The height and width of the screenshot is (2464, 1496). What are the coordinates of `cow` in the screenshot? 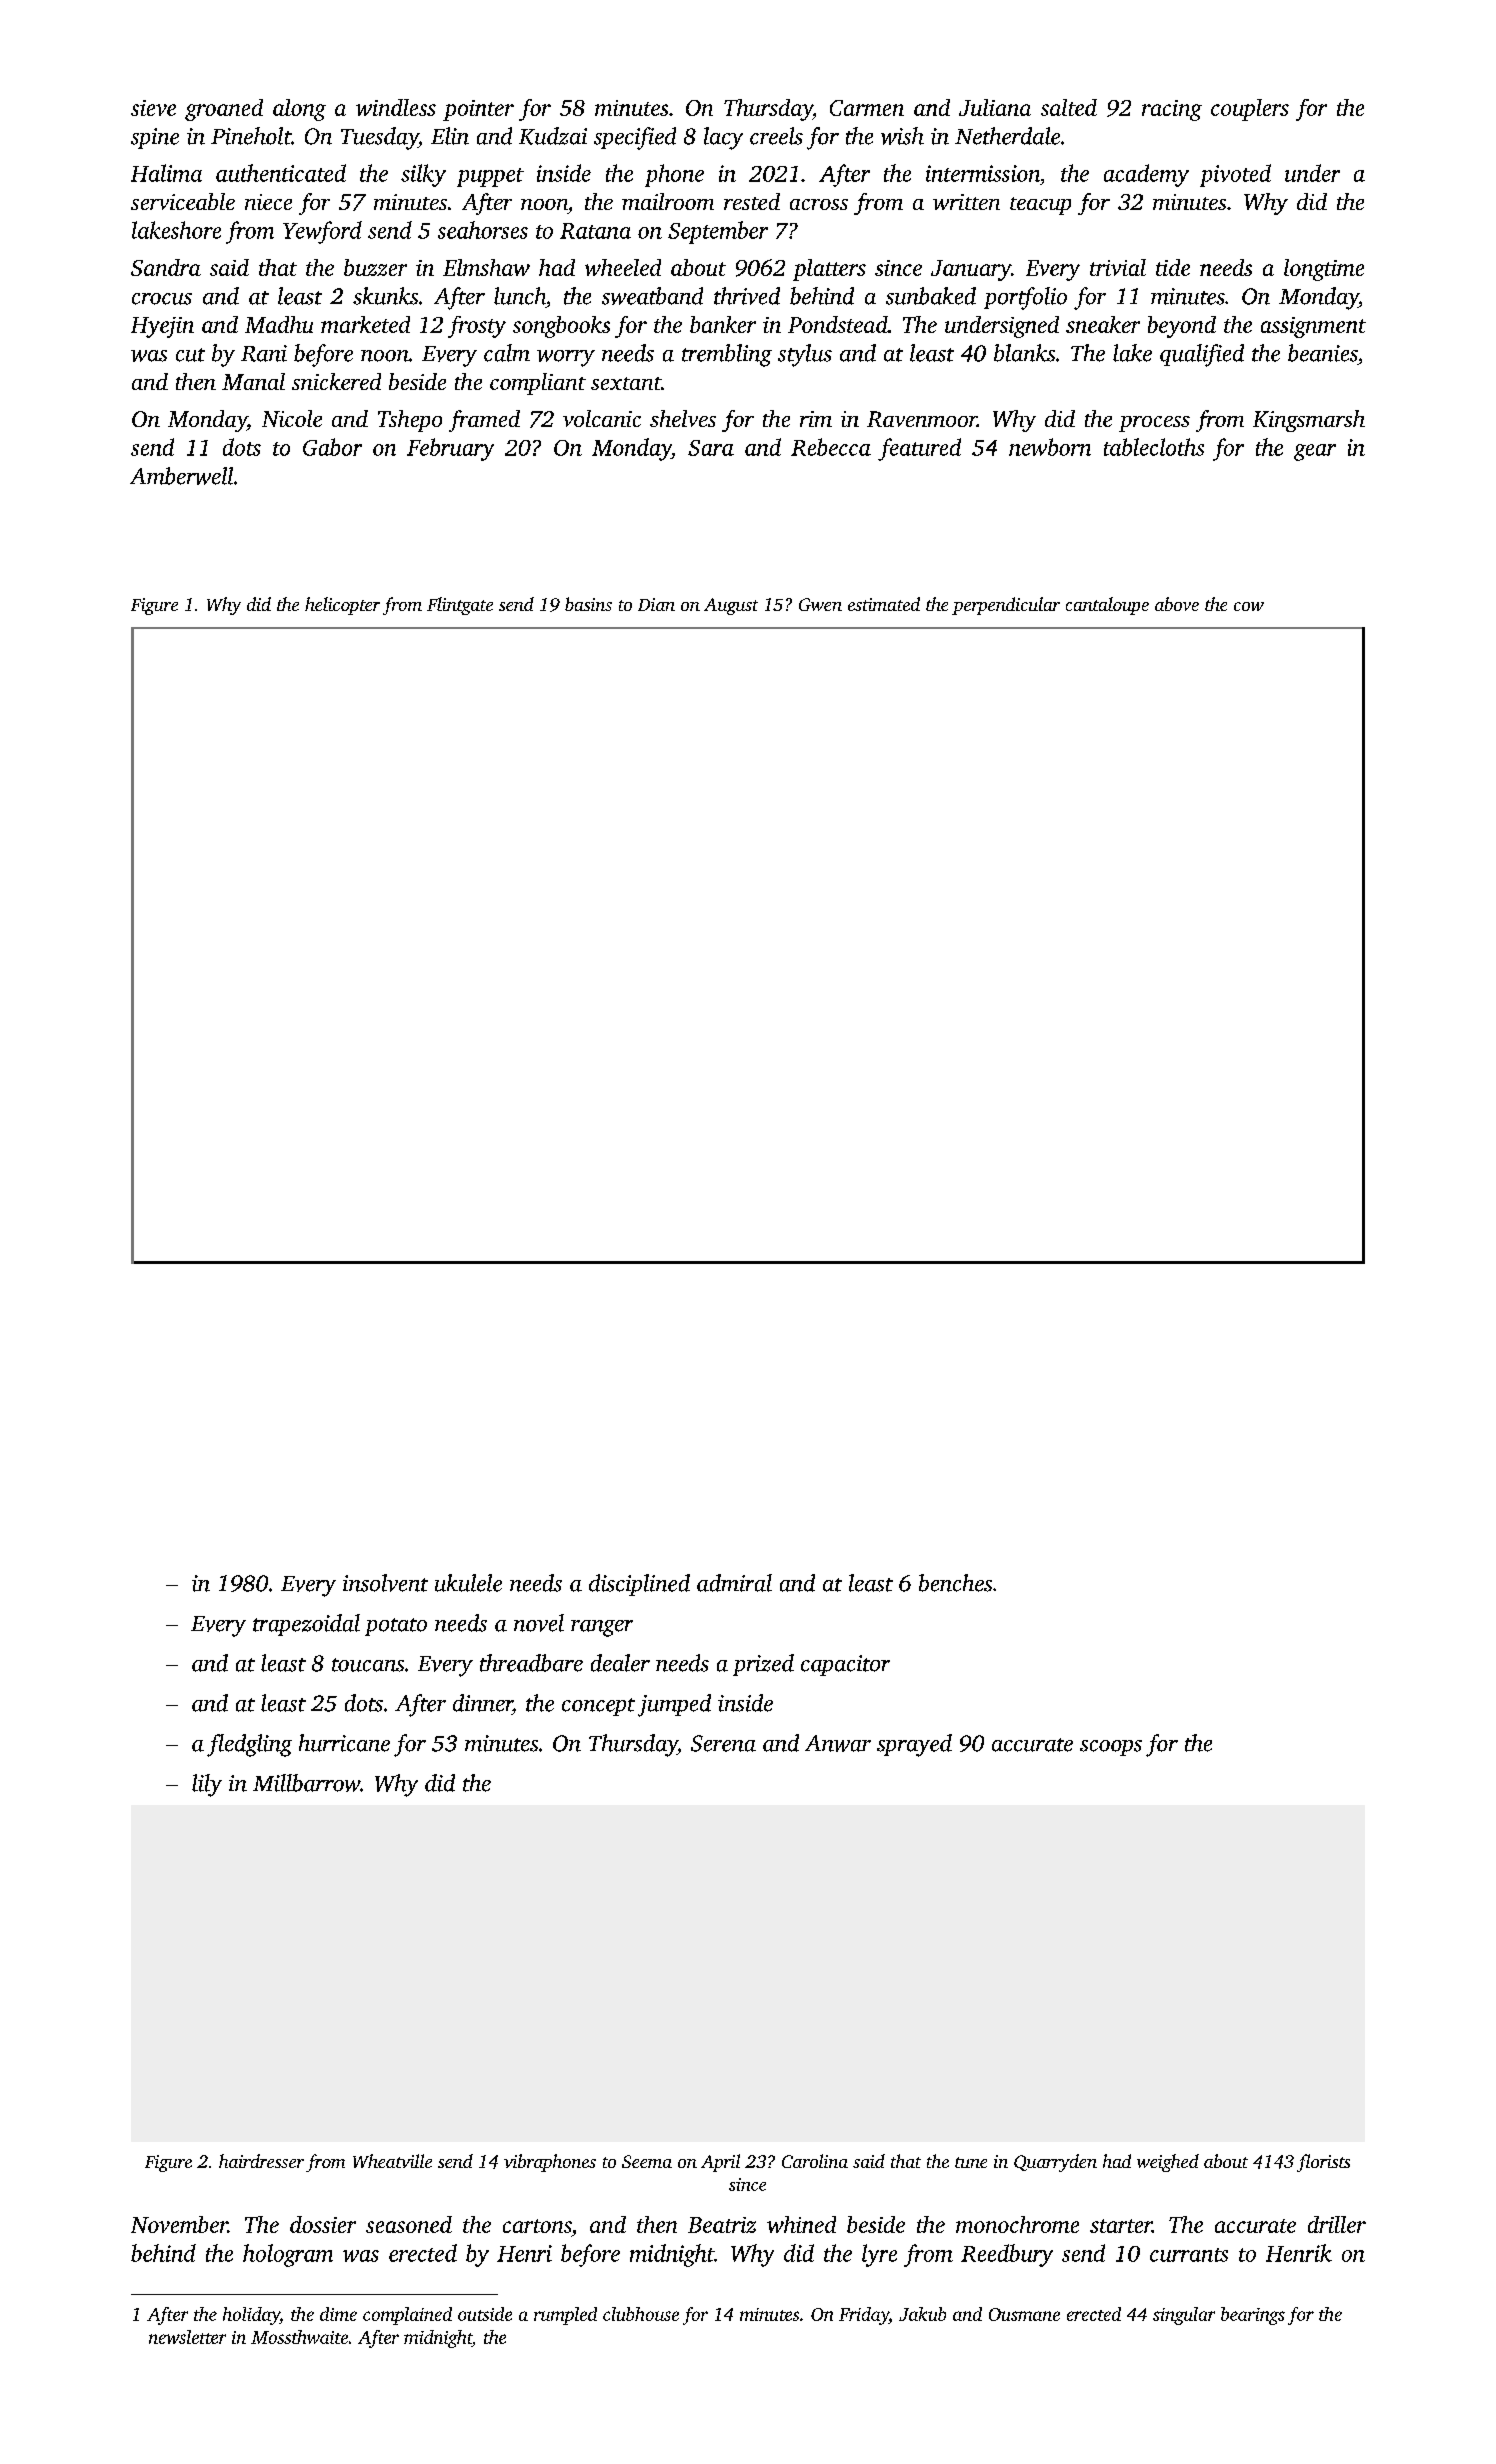 It's located at (1249, 606).
